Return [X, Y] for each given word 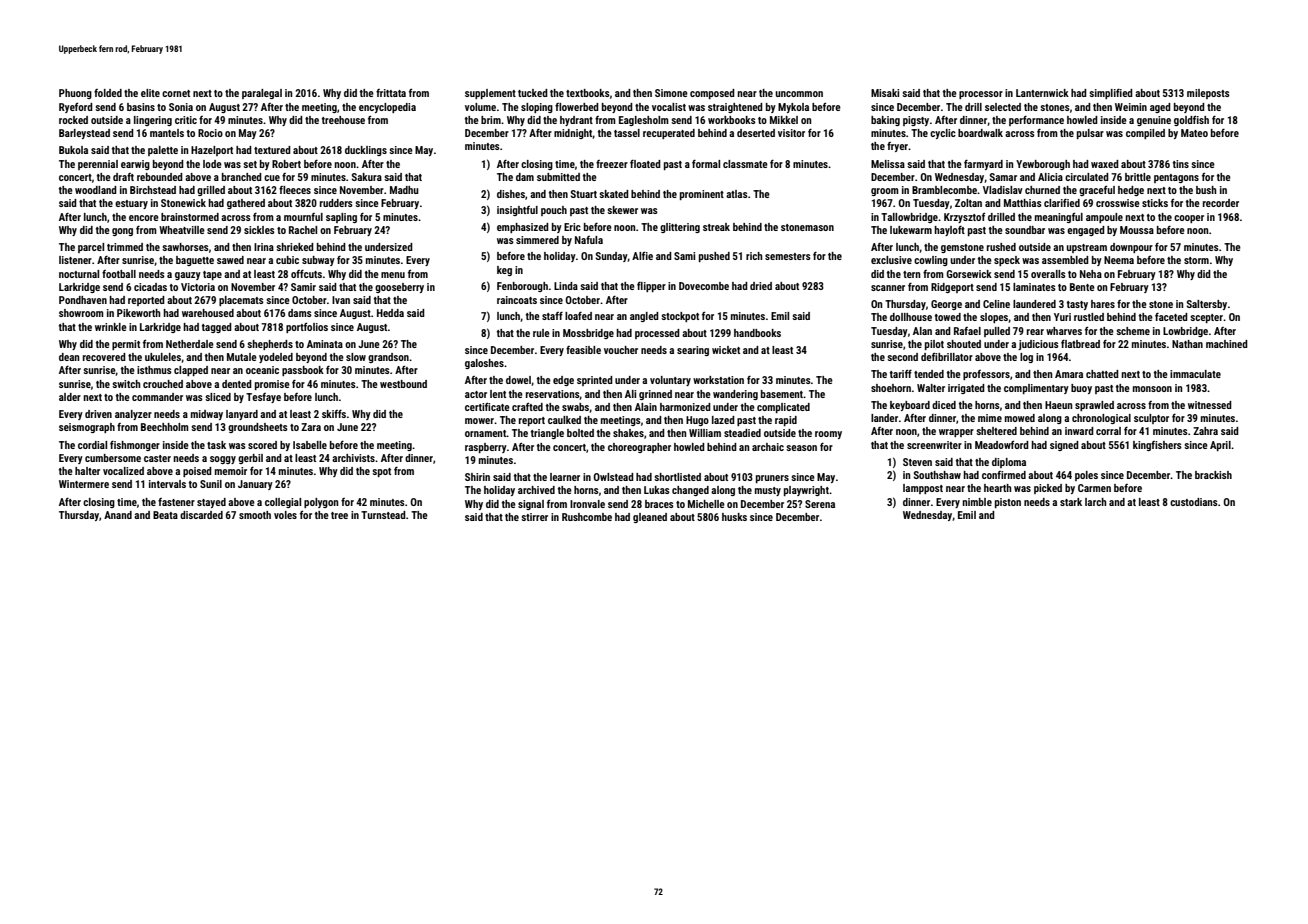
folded [108, 93]
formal [706, 164]
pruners [772, 479]
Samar [1003, 177]
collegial [283, 503]
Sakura [367, 177]
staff [552, 316]
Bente [1082, 287]
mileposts [1208, 94]
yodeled [276, 358]
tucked [533, 93]
